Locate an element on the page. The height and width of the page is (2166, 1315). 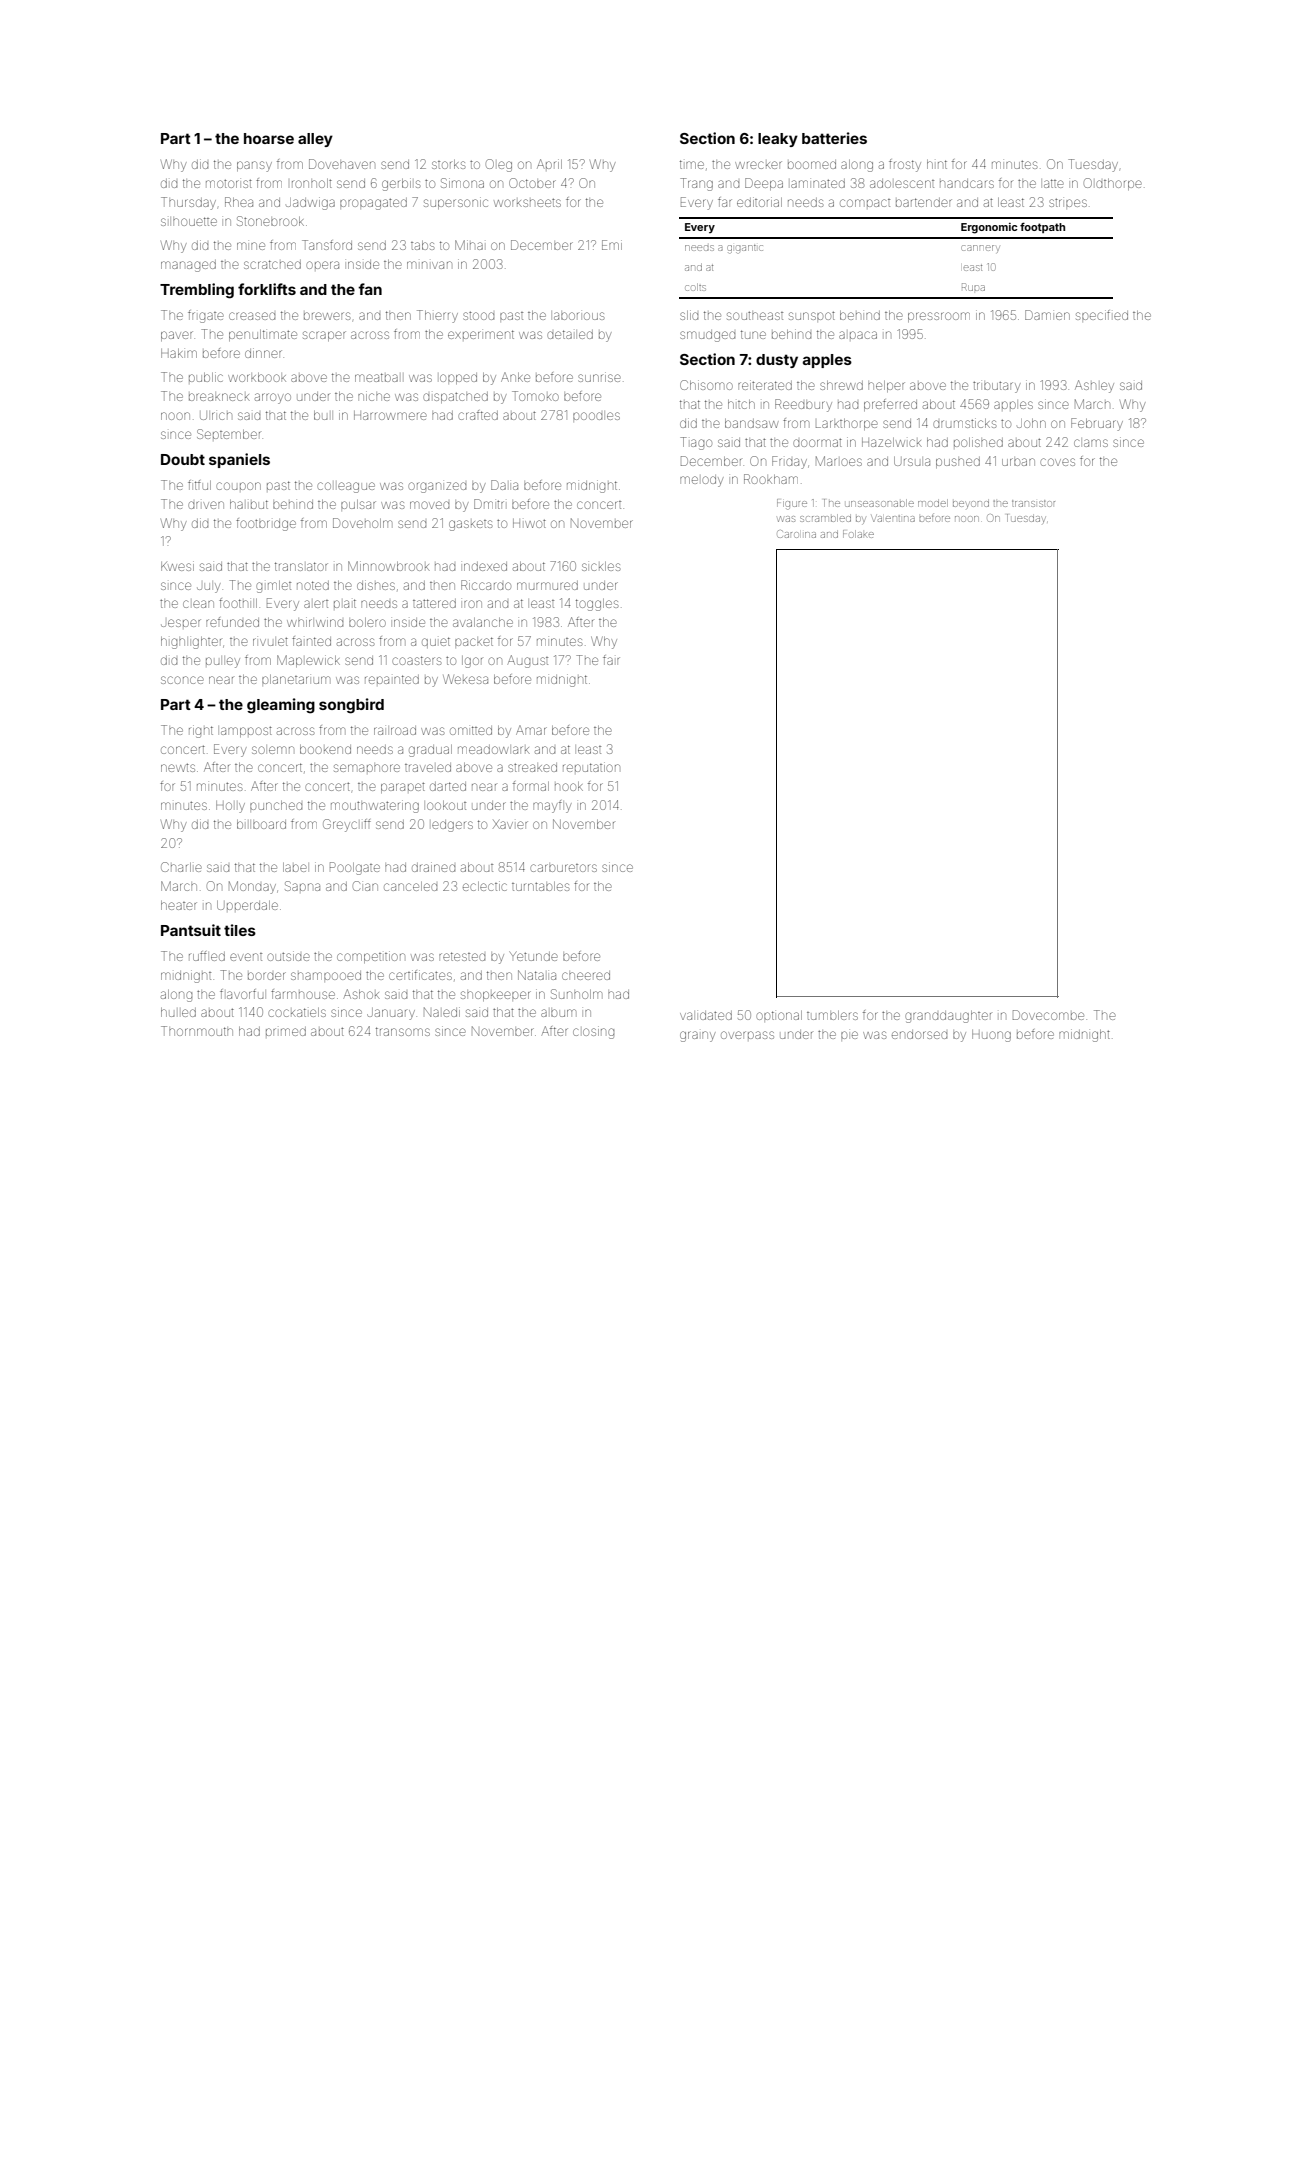
Friday is located at coordinates (789, 462).
